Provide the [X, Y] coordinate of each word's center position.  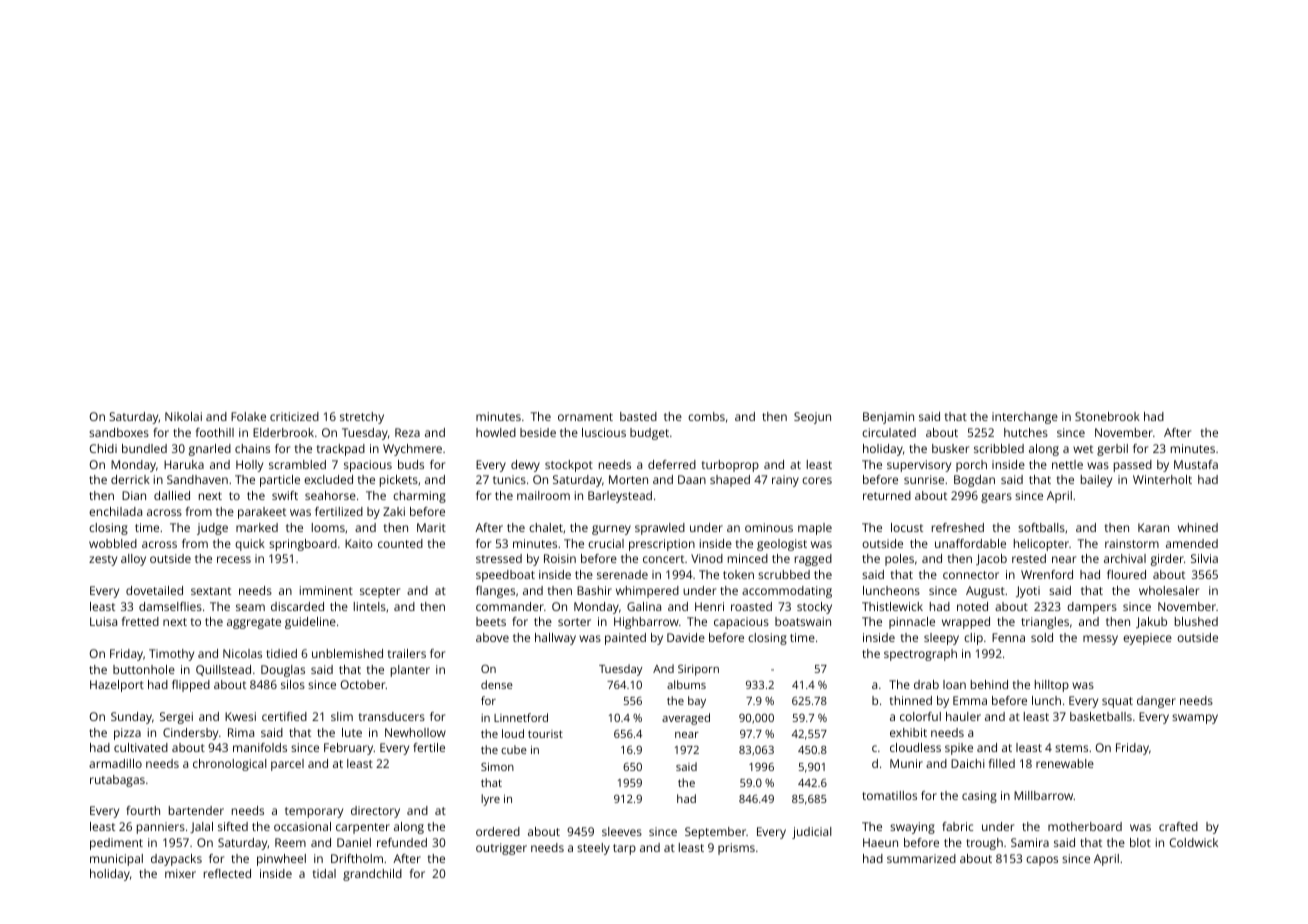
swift [285, 495]
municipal [116, 860]
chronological [230, 765]
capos [1042, 861]
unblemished [347, 653]
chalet [546, 527]
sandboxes [119, 432]
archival [1125, 558]
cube [514, 749]
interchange [1025, 418]
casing [979, 797]
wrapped [966, 623]
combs [706, 416]
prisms [736, 849]
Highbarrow [646, 623]
